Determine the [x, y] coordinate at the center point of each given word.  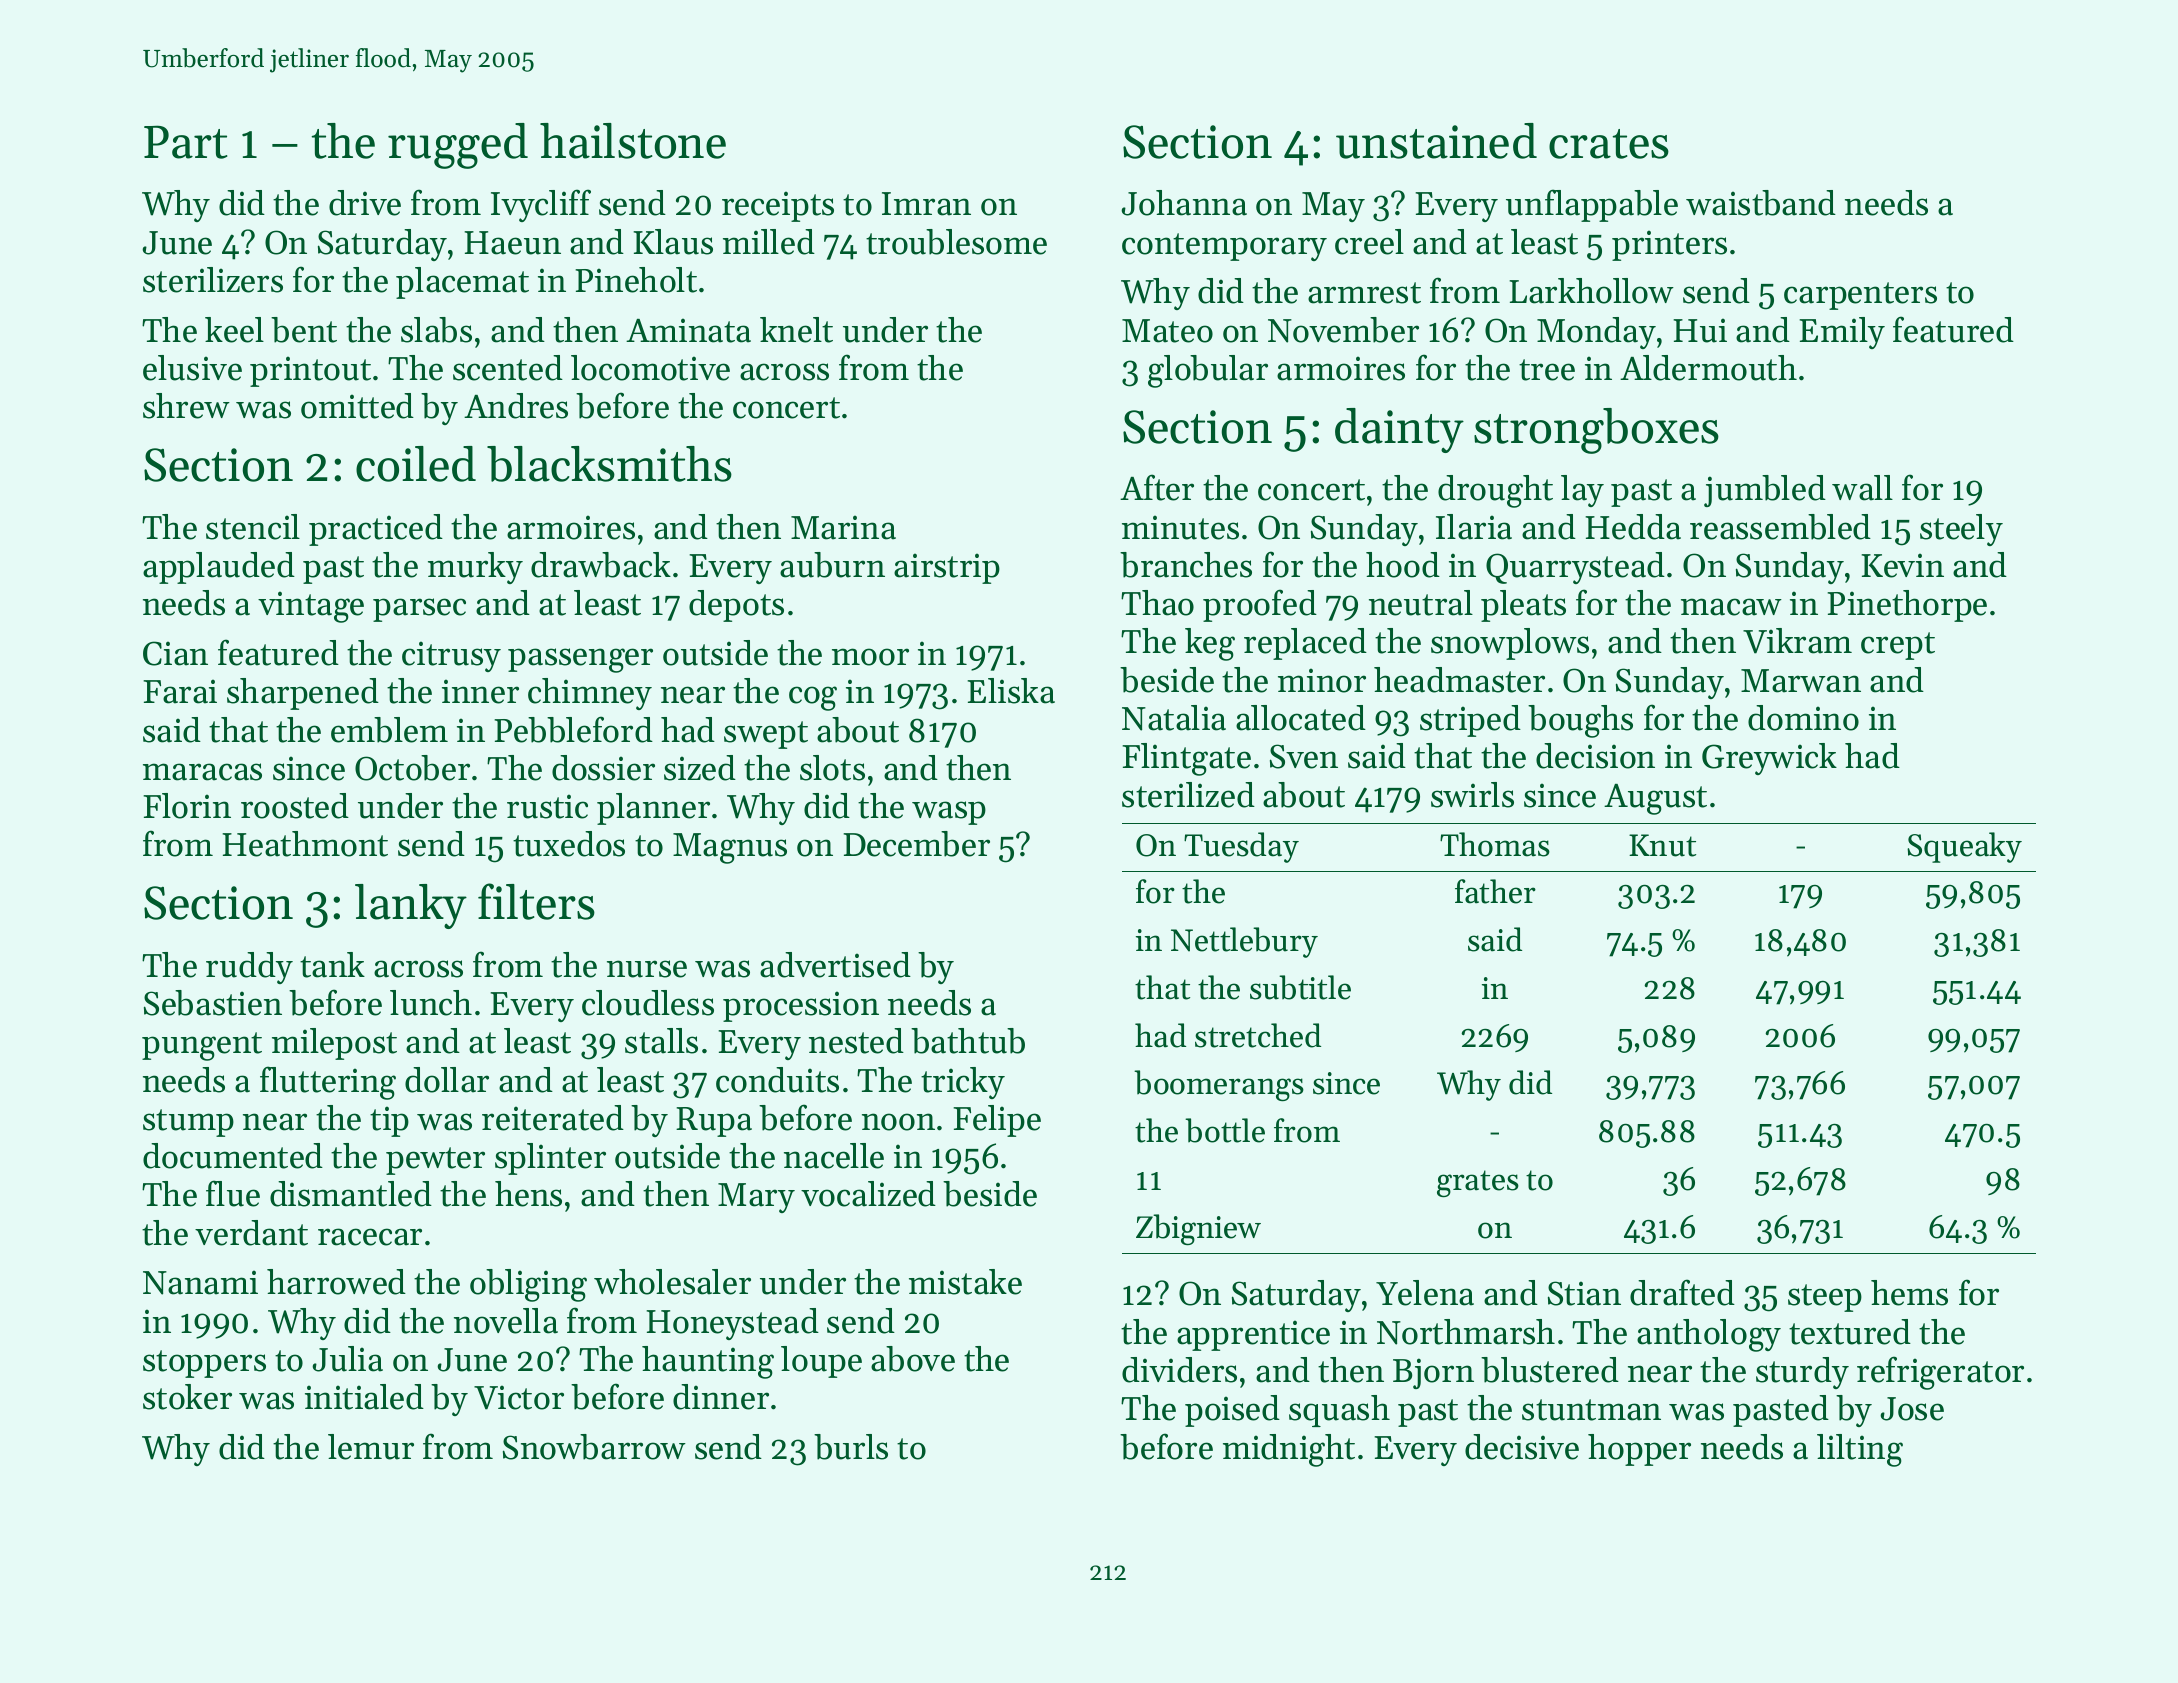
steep [1825, 1298]
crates [1609, 144]
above [913, 1359]
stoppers [204, 1364]
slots [832, 768]
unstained [1436, 141]
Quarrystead [1575, 568]
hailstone [633, 141]
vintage [311, 607]
